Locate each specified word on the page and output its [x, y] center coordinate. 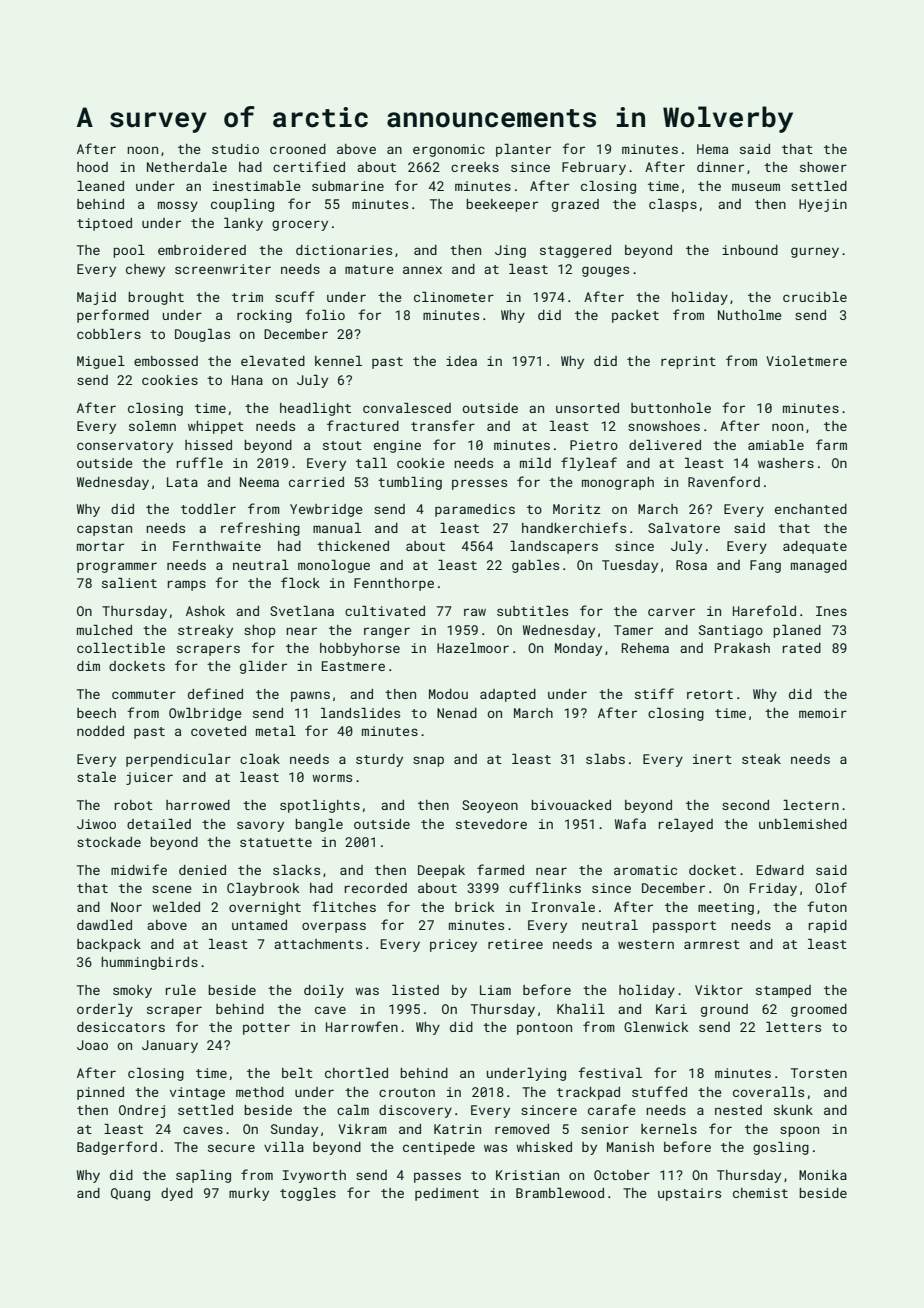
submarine [348, 186]
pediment [447, 1194]
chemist [760, 1193]
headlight [315, 409]
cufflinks [545, 887]
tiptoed [104, 224]
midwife [139, 869]
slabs [605, 759]
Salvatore [684, 528]
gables [535, 566]
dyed [177, 1194]
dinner [720, 167]
